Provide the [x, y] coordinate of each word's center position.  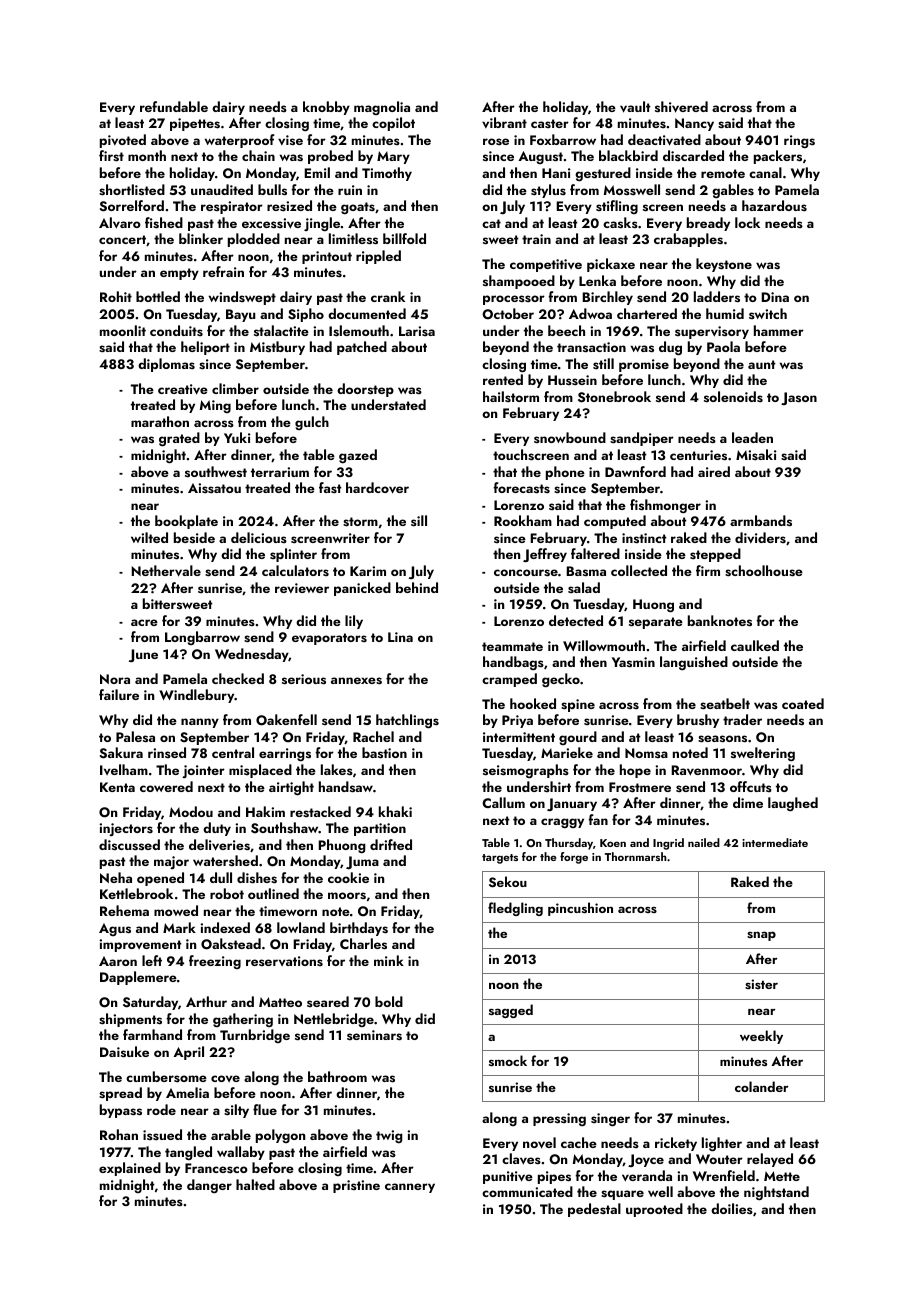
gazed [358, 456]
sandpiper [642, 439]
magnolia [382, 108]
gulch [312, 423]
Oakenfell [286, 720]
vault [635, 107]
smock [508, 1060]
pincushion [580, 909]
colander [761, 1086]
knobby [326, 108]
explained [130, 1169]
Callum [503, 802]
